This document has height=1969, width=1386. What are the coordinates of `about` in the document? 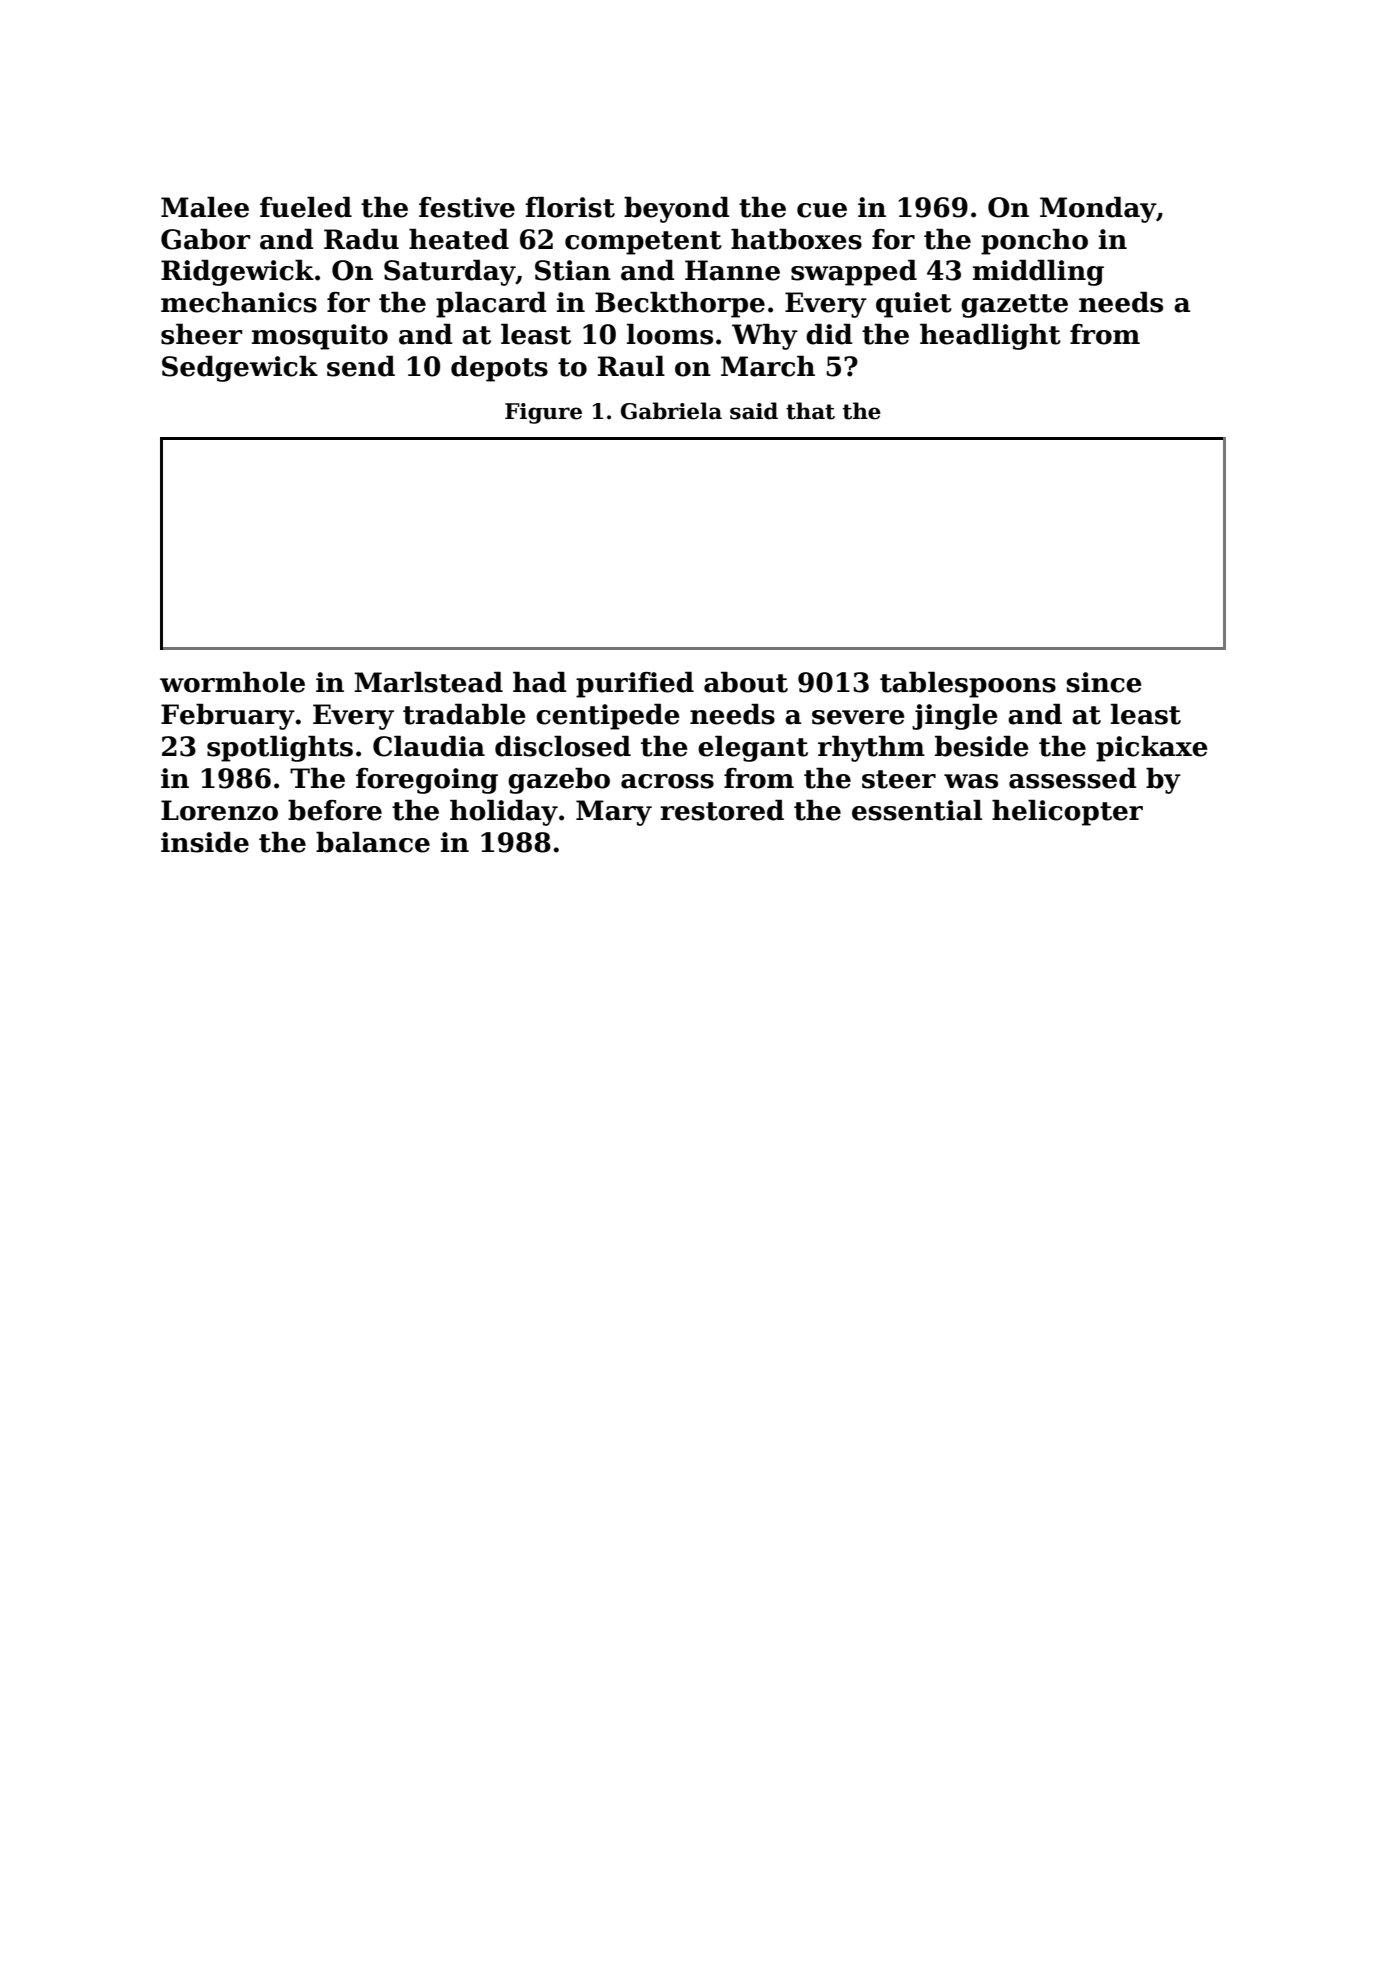 It's located at (746, 682).
